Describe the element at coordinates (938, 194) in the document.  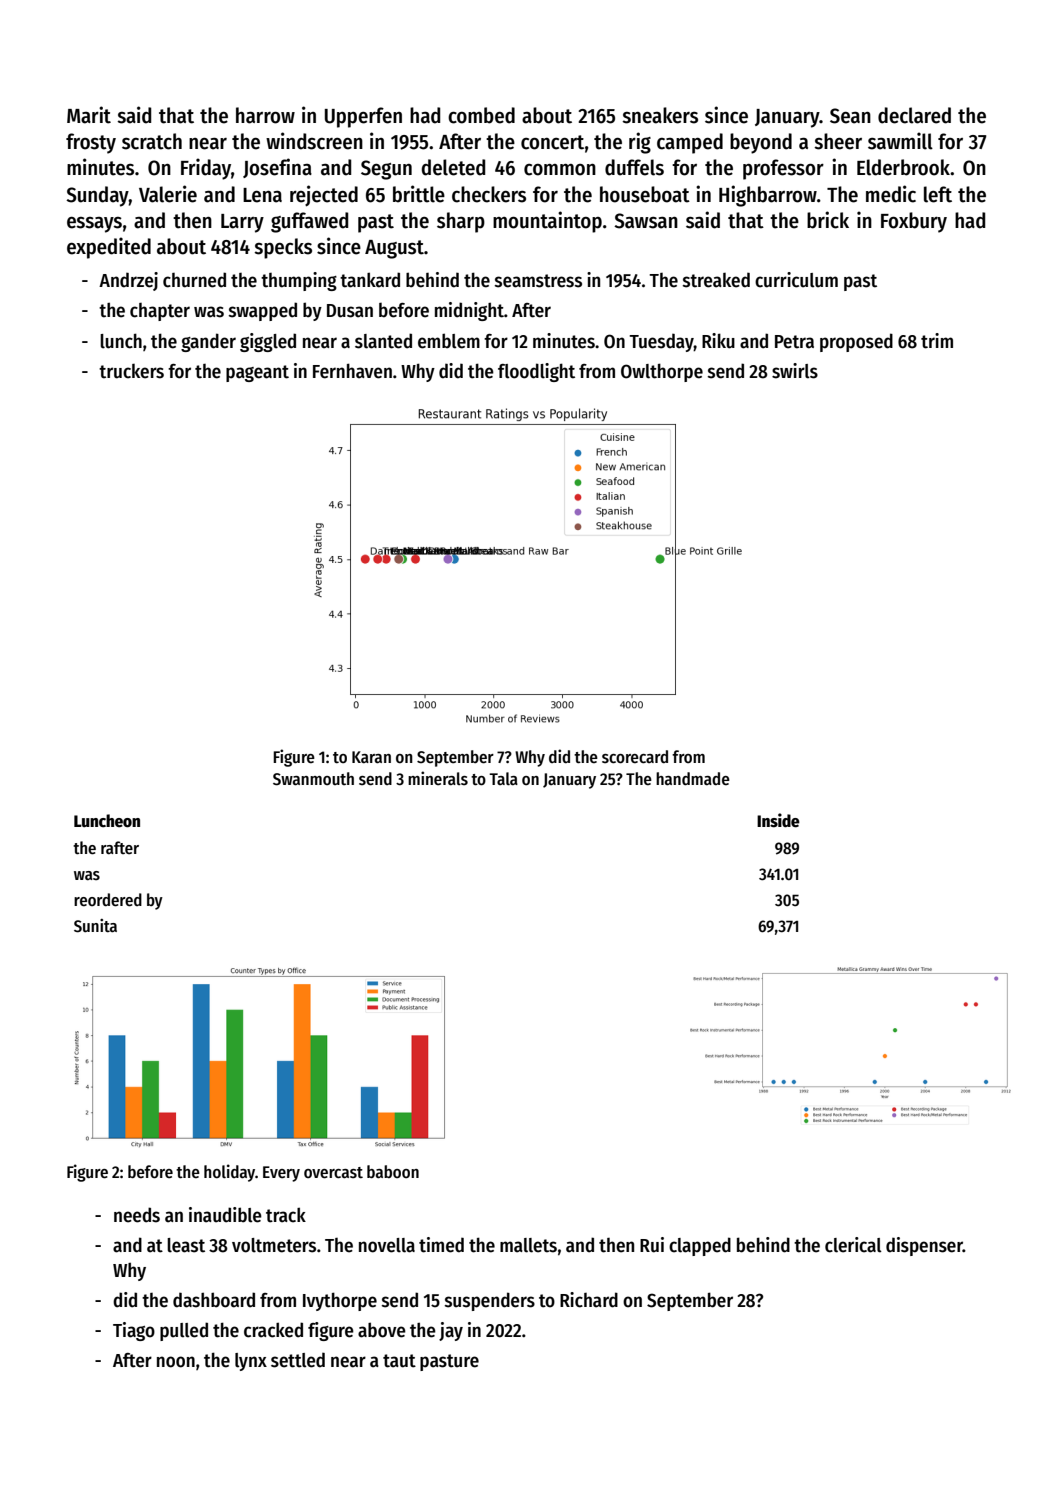
I see `left` at that location.
